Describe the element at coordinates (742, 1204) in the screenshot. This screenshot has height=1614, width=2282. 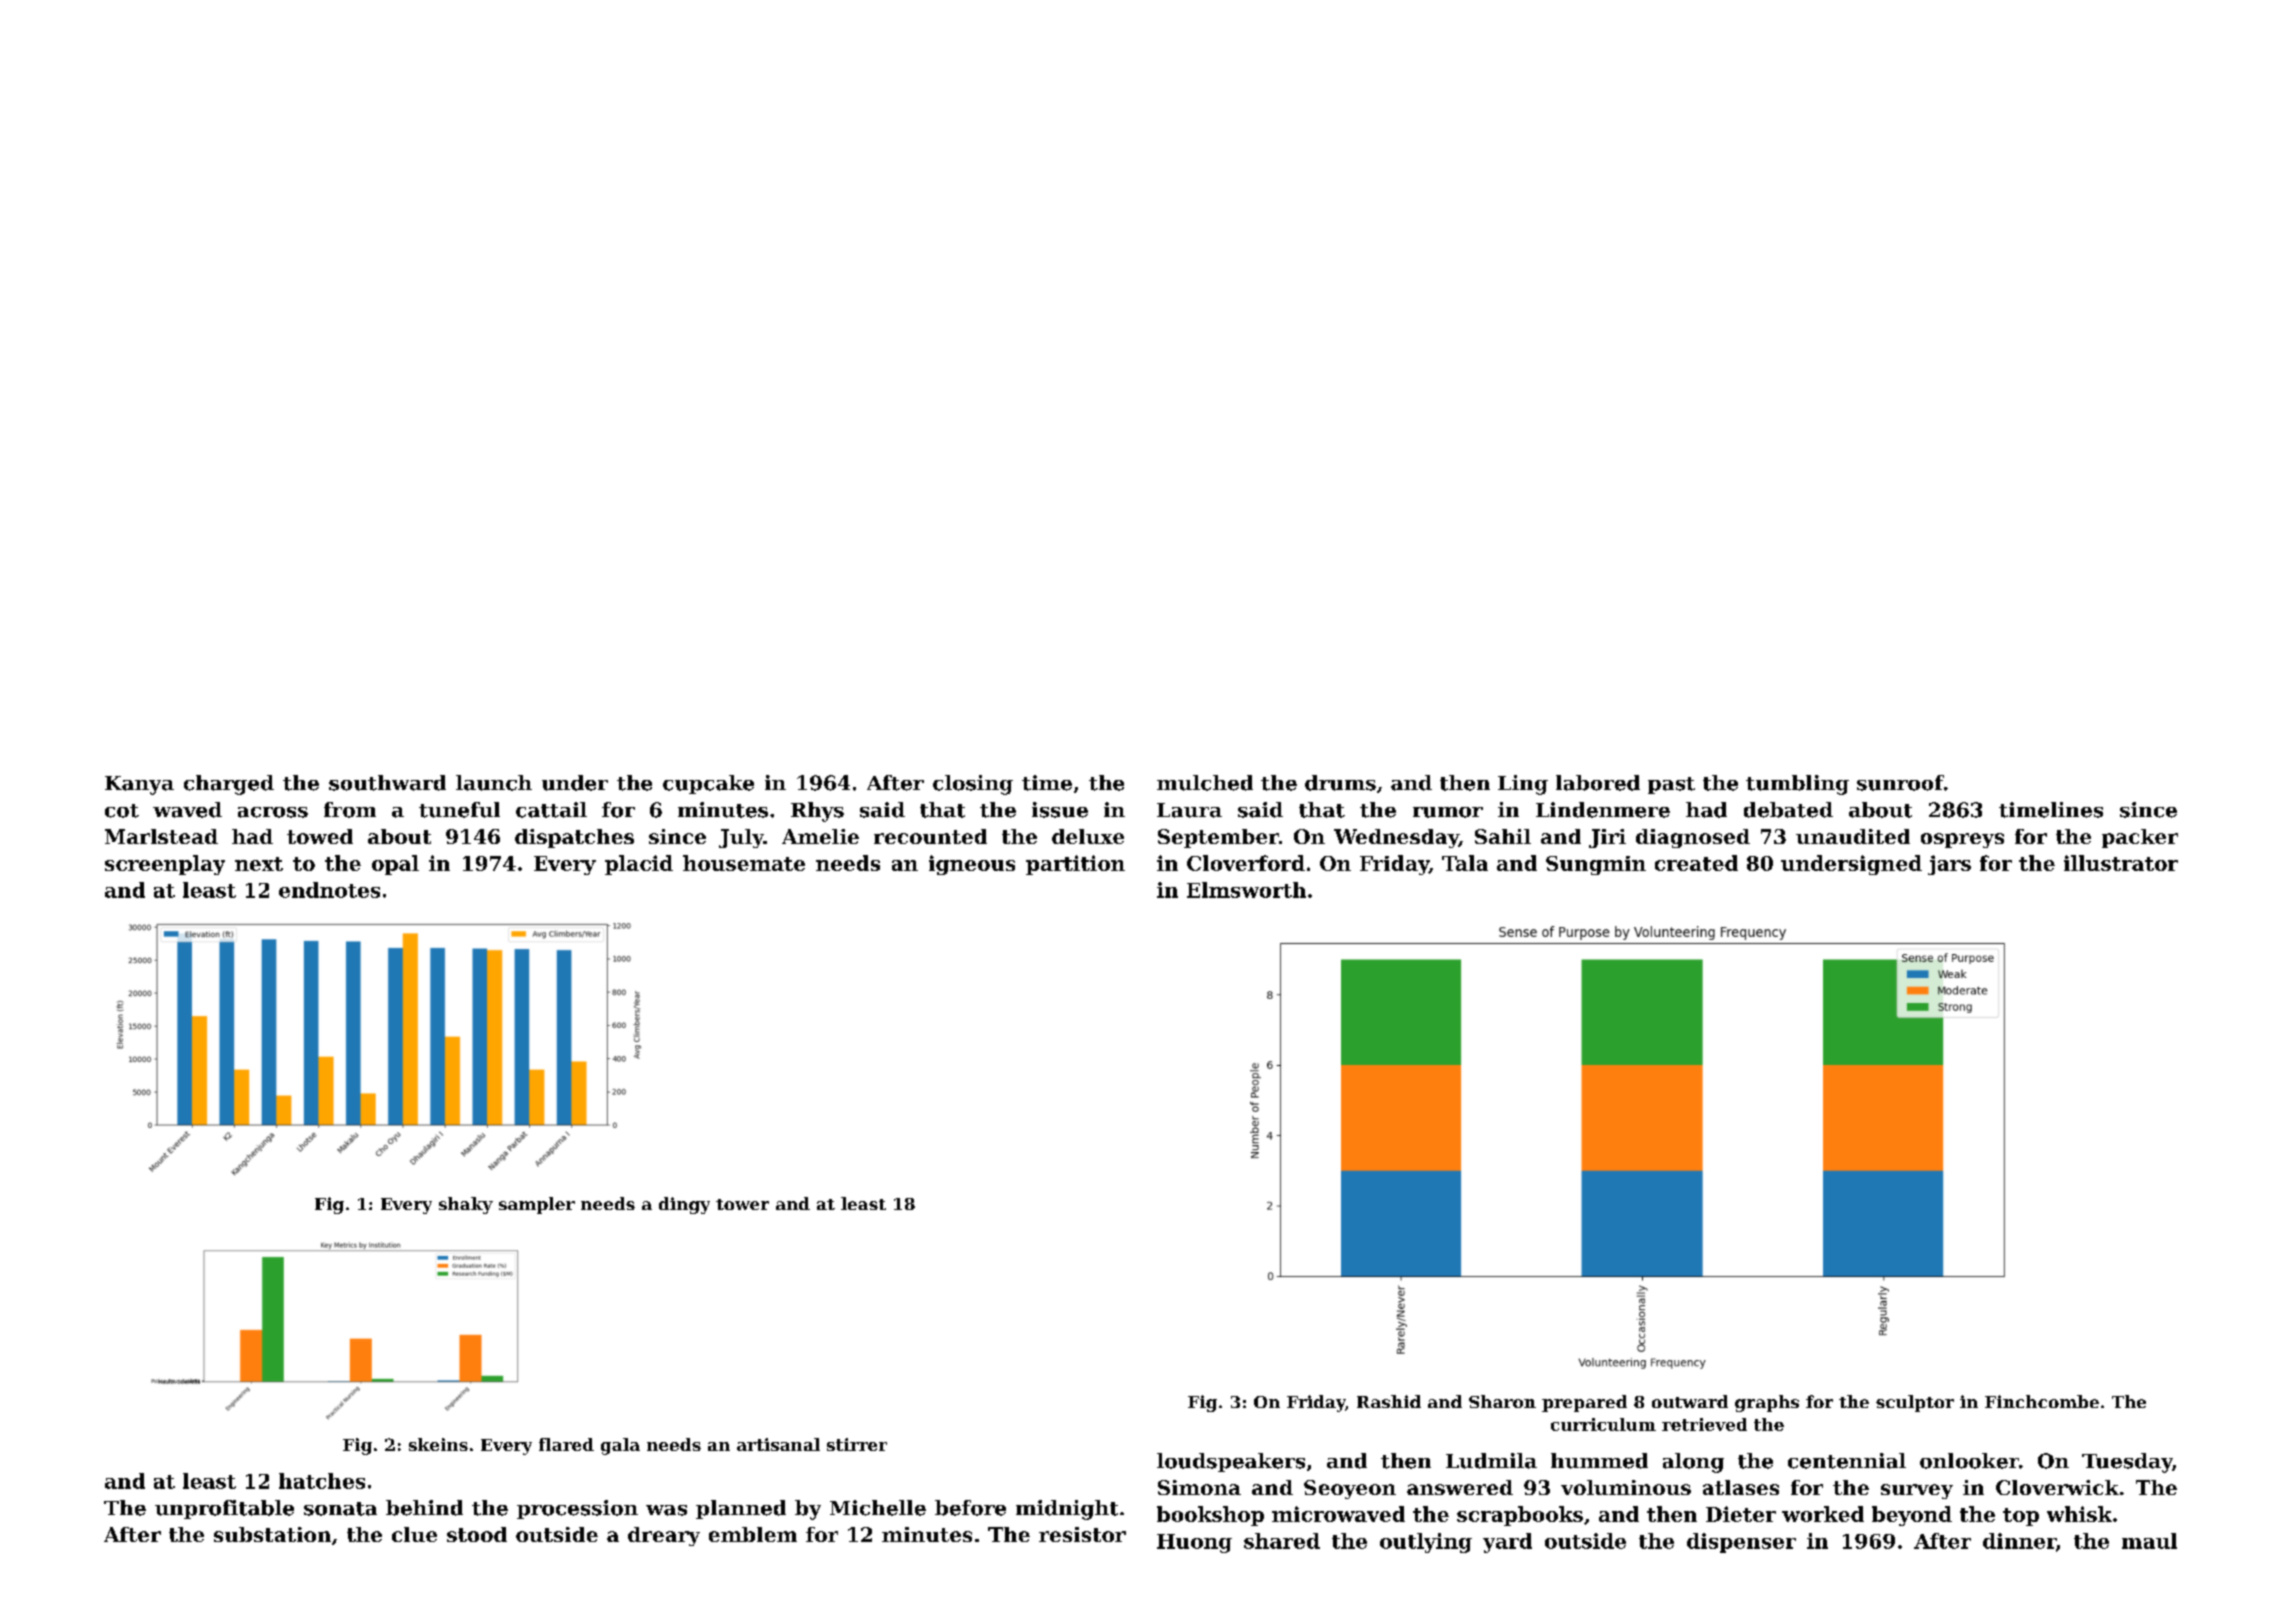
I see `tower` at that location.
